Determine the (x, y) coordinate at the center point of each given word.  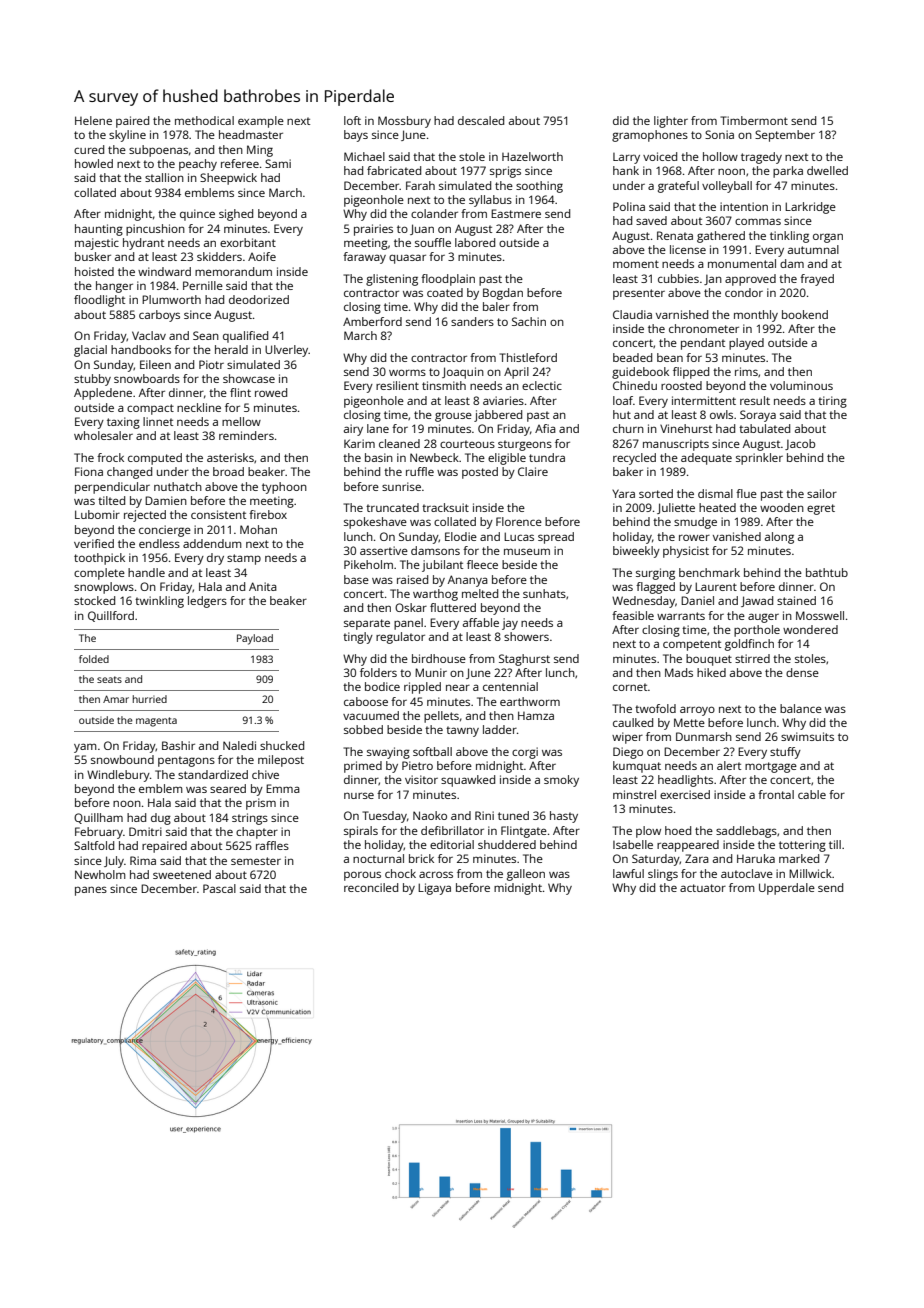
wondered (810, 629)
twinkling (159, 602)
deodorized (259, 299)
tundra (547, 457)
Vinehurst (686, 428)
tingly (358, 638)
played (746, 344)
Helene (93, 120)
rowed (271, 392)
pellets (441, 717)
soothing (539, 187)
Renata (675, 235)
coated (445, 292)
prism (261, 804)
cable (812, 794)
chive (265, 774)
